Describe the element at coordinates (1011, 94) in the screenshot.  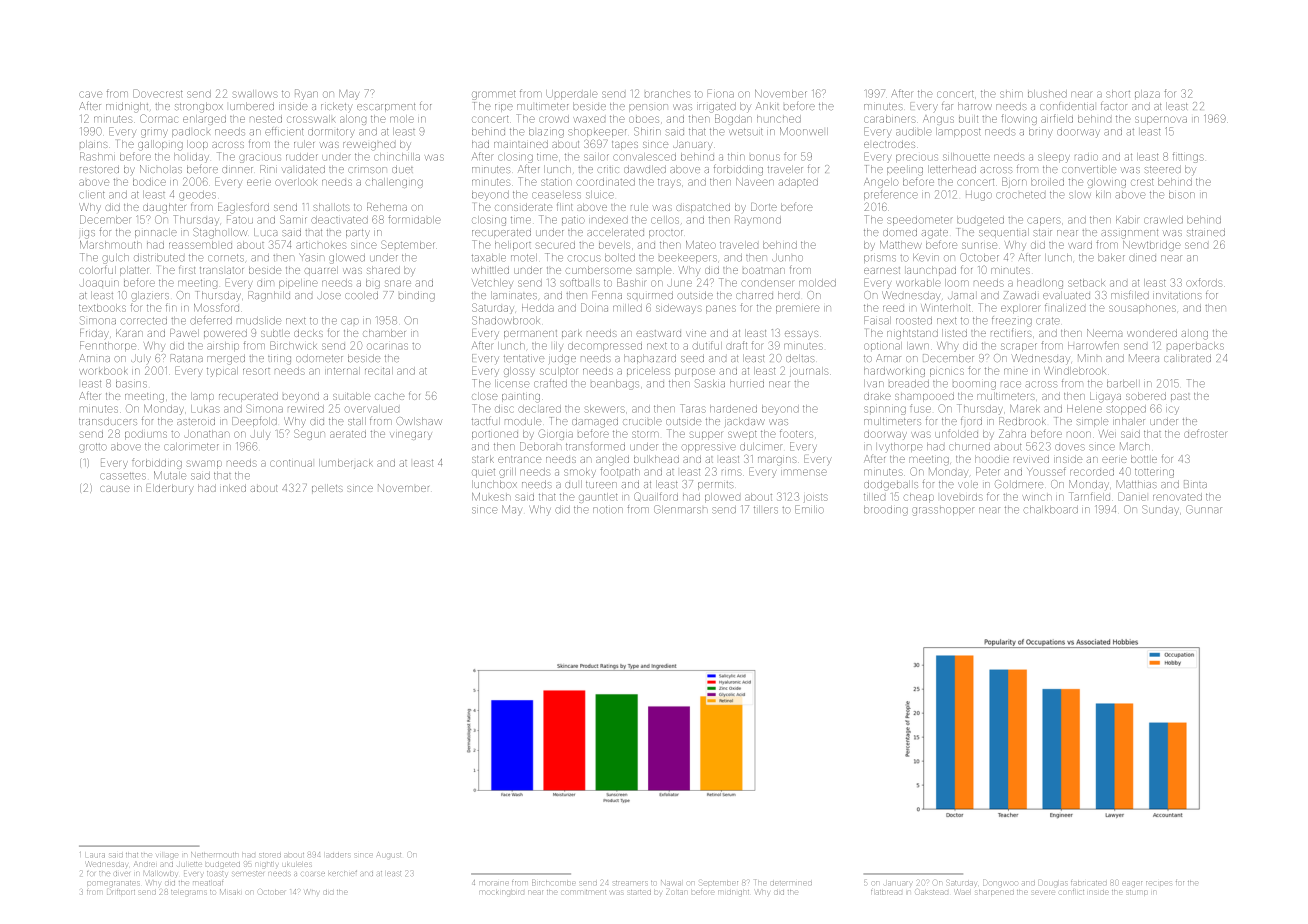
I see `shim` at that location.
